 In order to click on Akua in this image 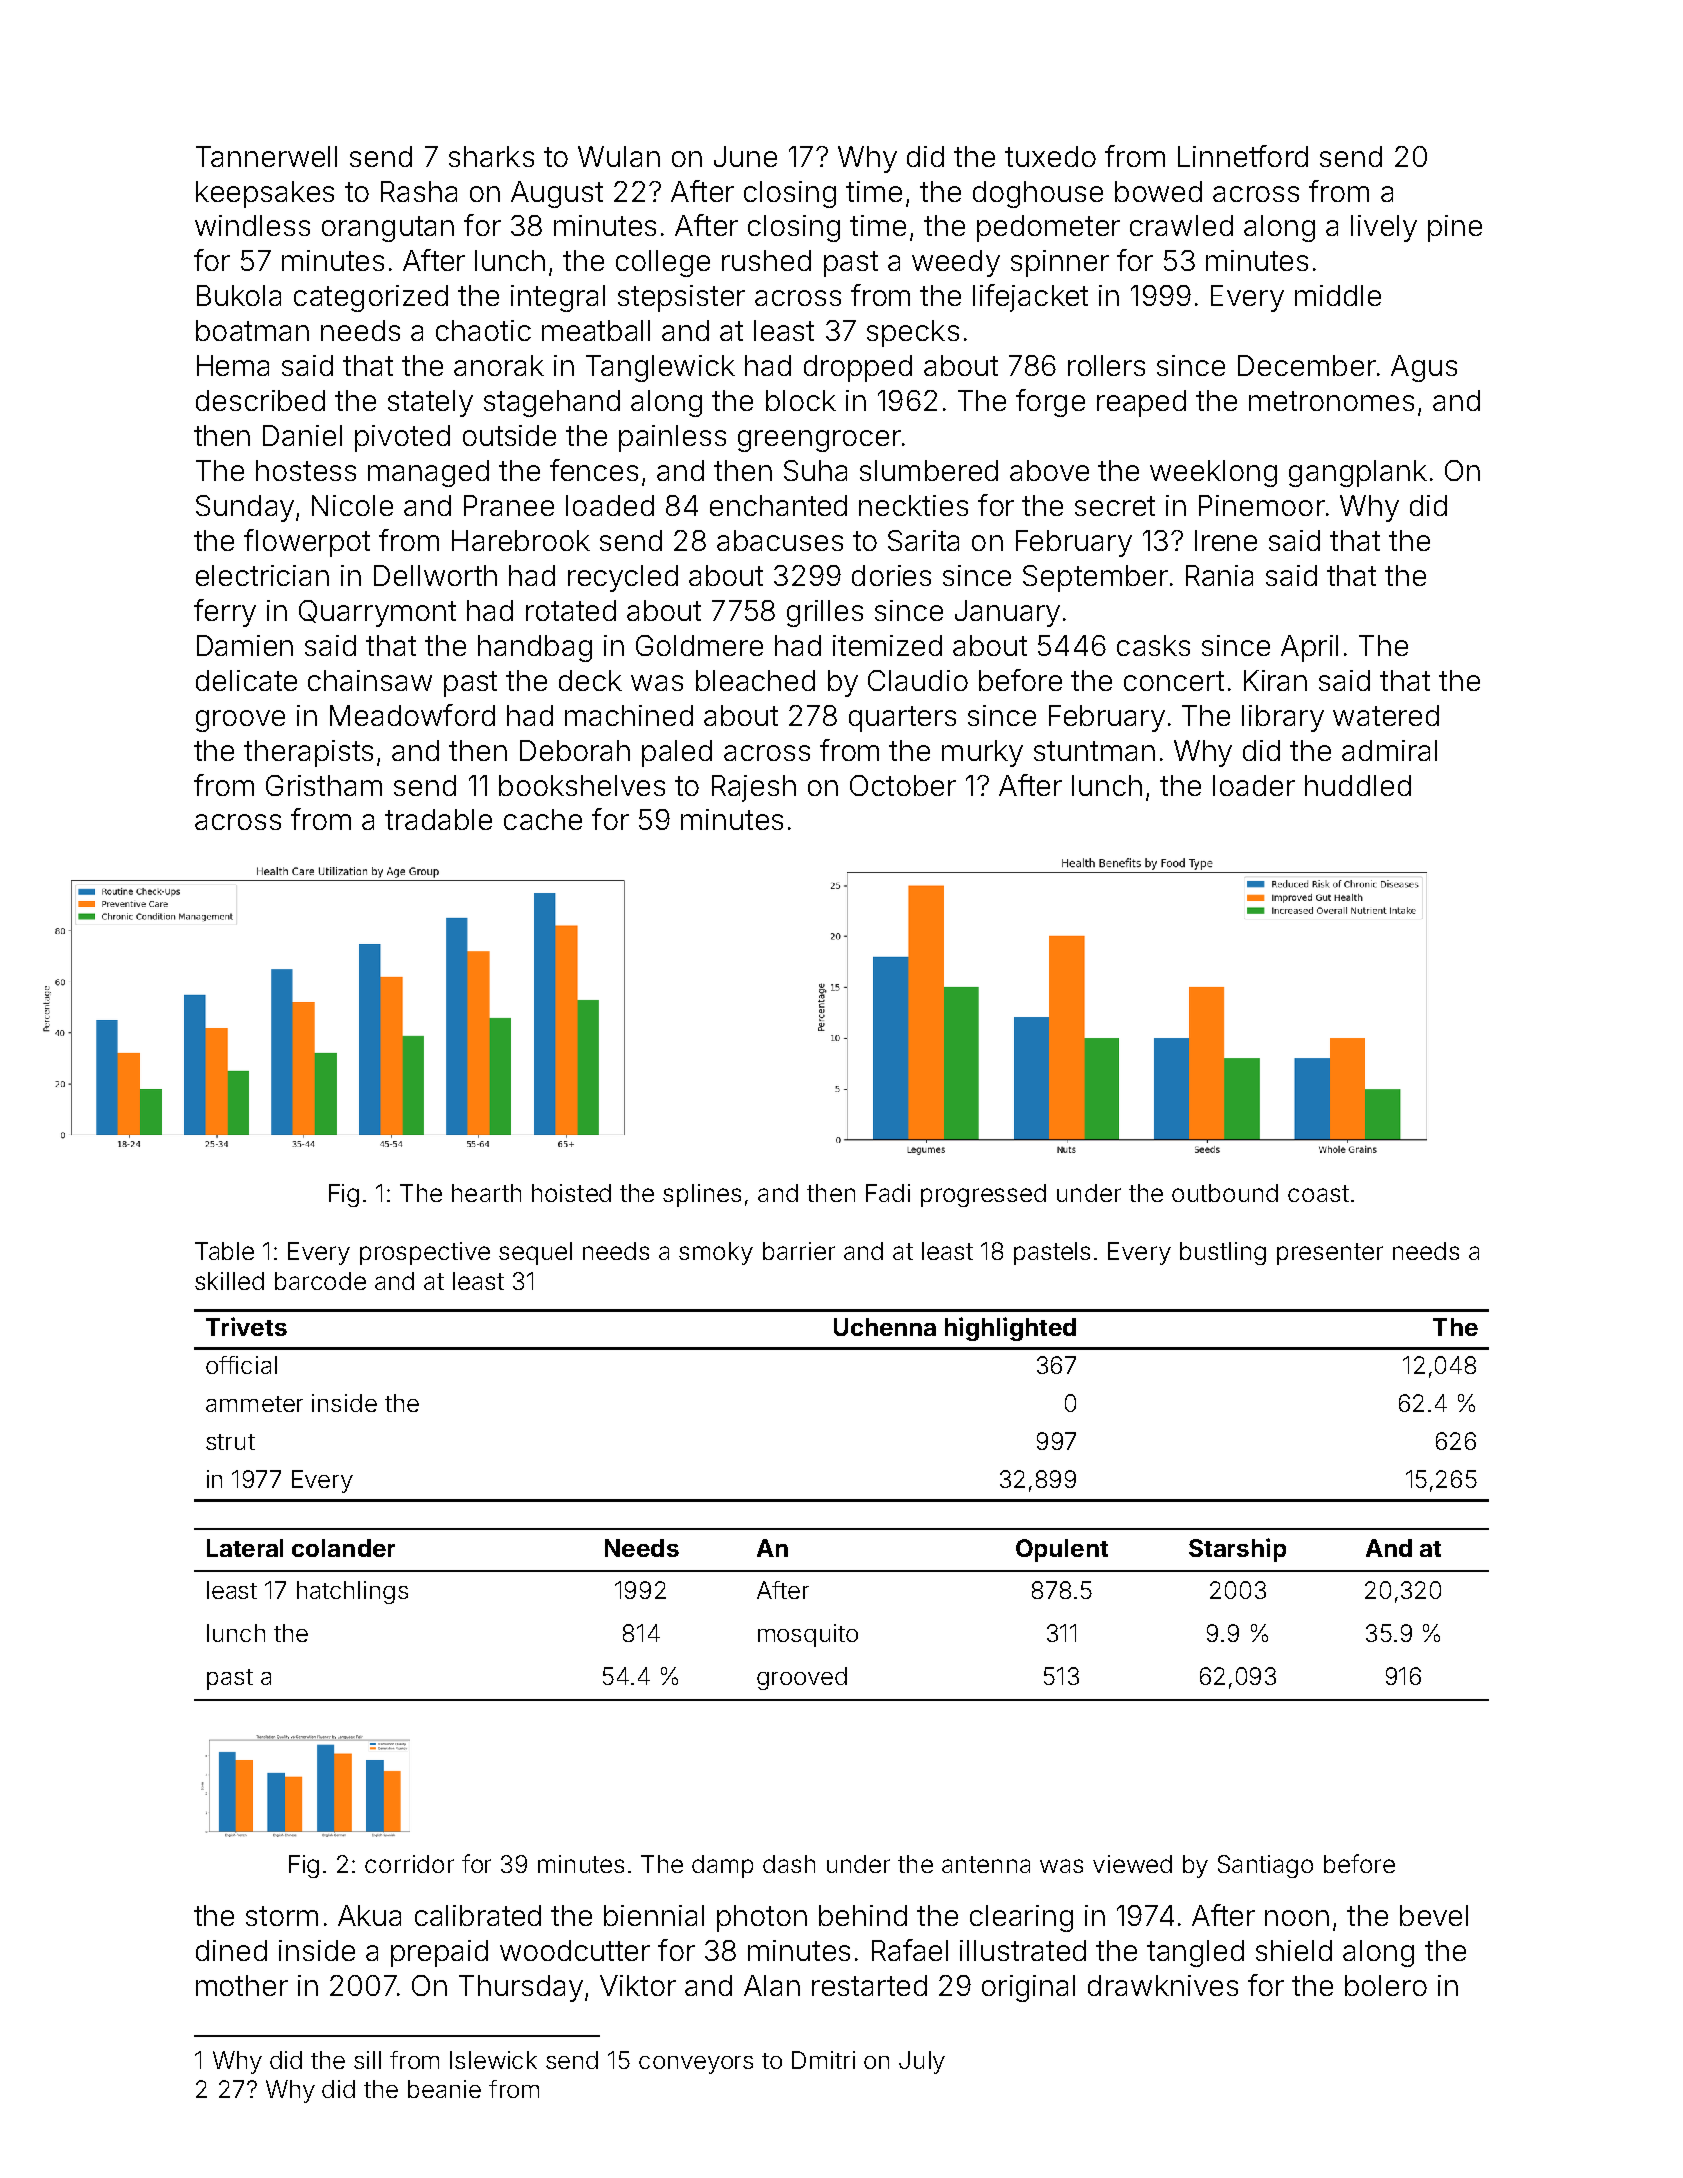, I will do `click(369, 1915)`.
